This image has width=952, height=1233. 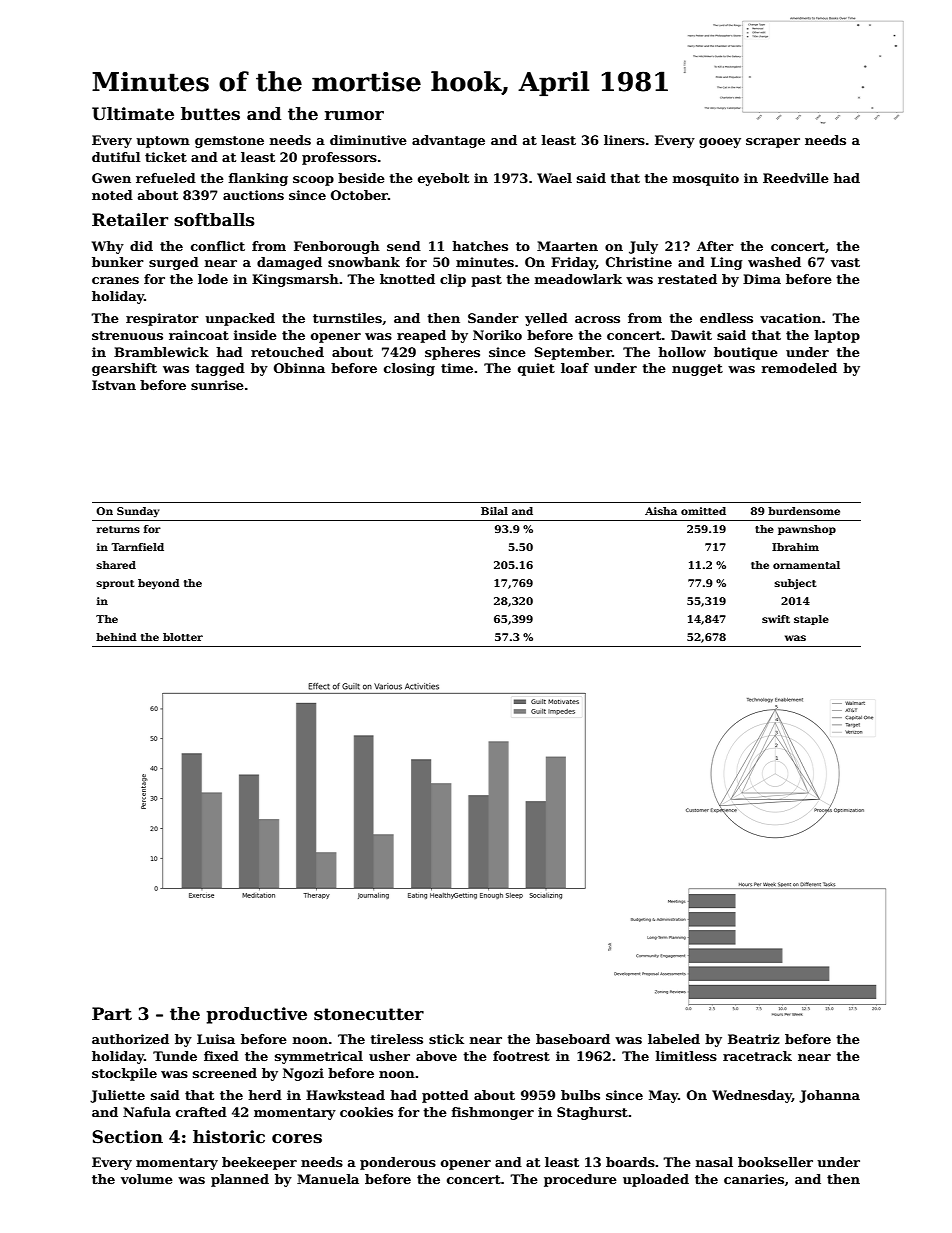 I want to click on staple, so click(x=811, y=620).
